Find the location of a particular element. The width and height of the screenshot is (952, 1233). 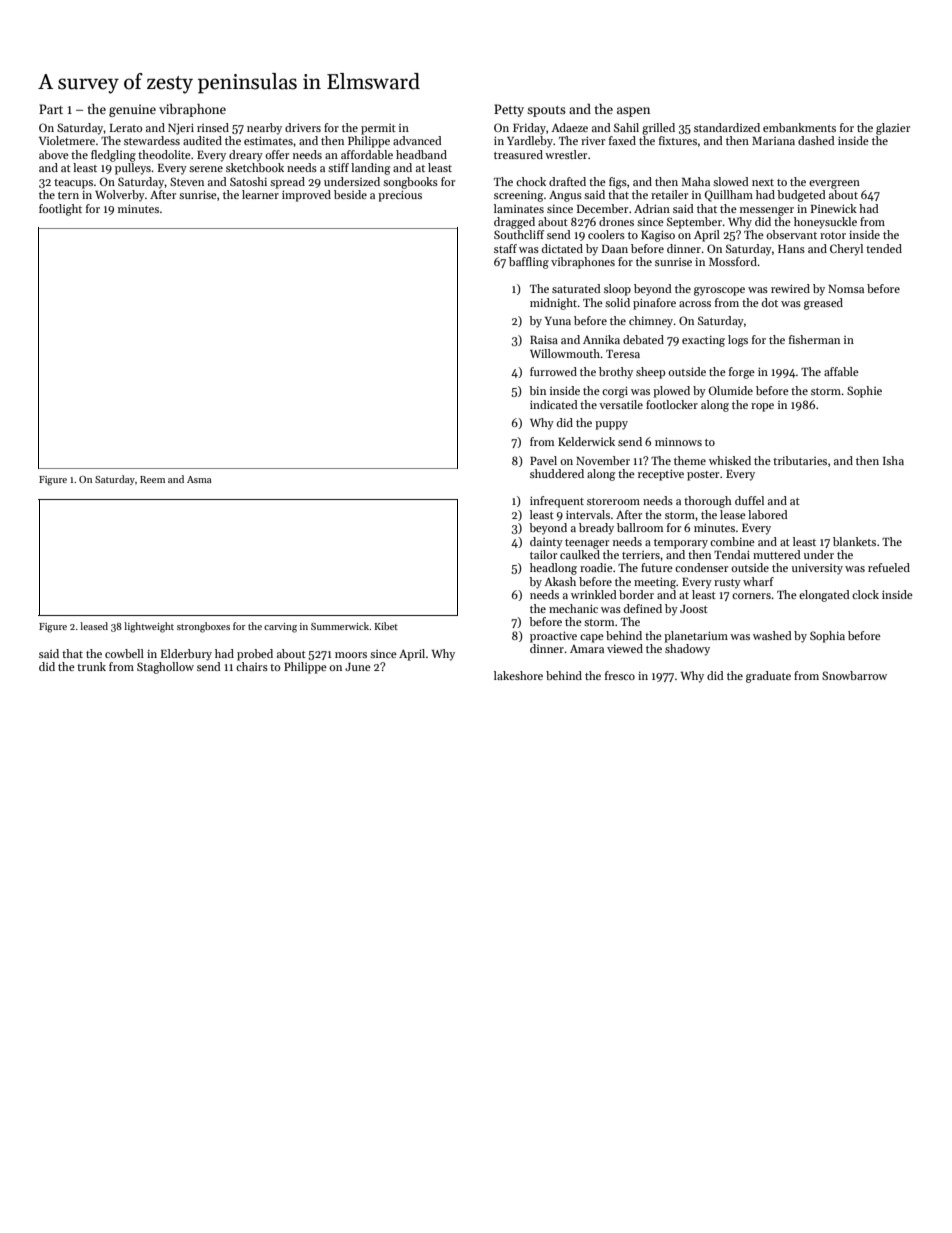

Reem is located at coordinates (152, 479).
